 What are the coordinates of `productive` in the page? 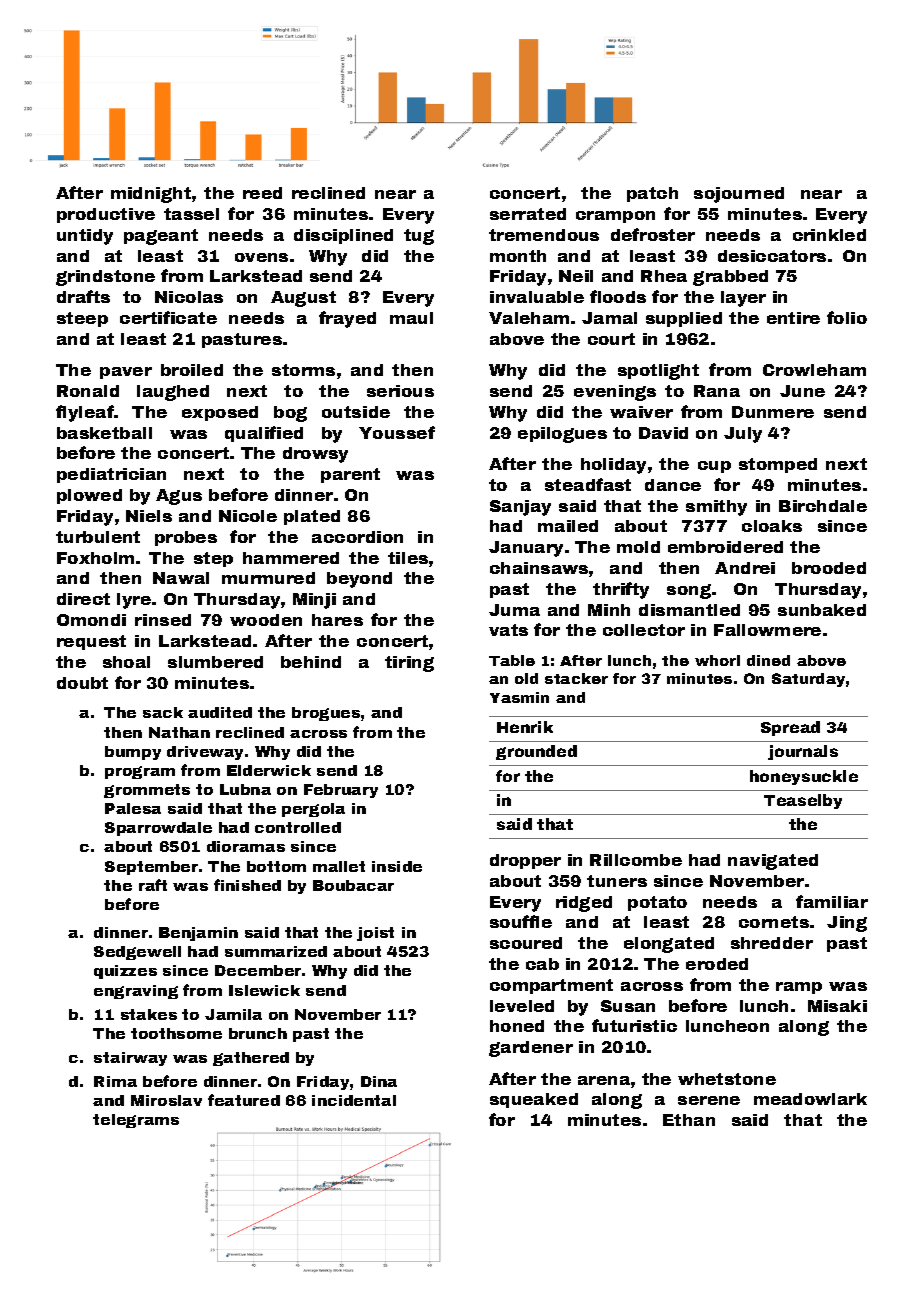 It's located at (106, 215).
